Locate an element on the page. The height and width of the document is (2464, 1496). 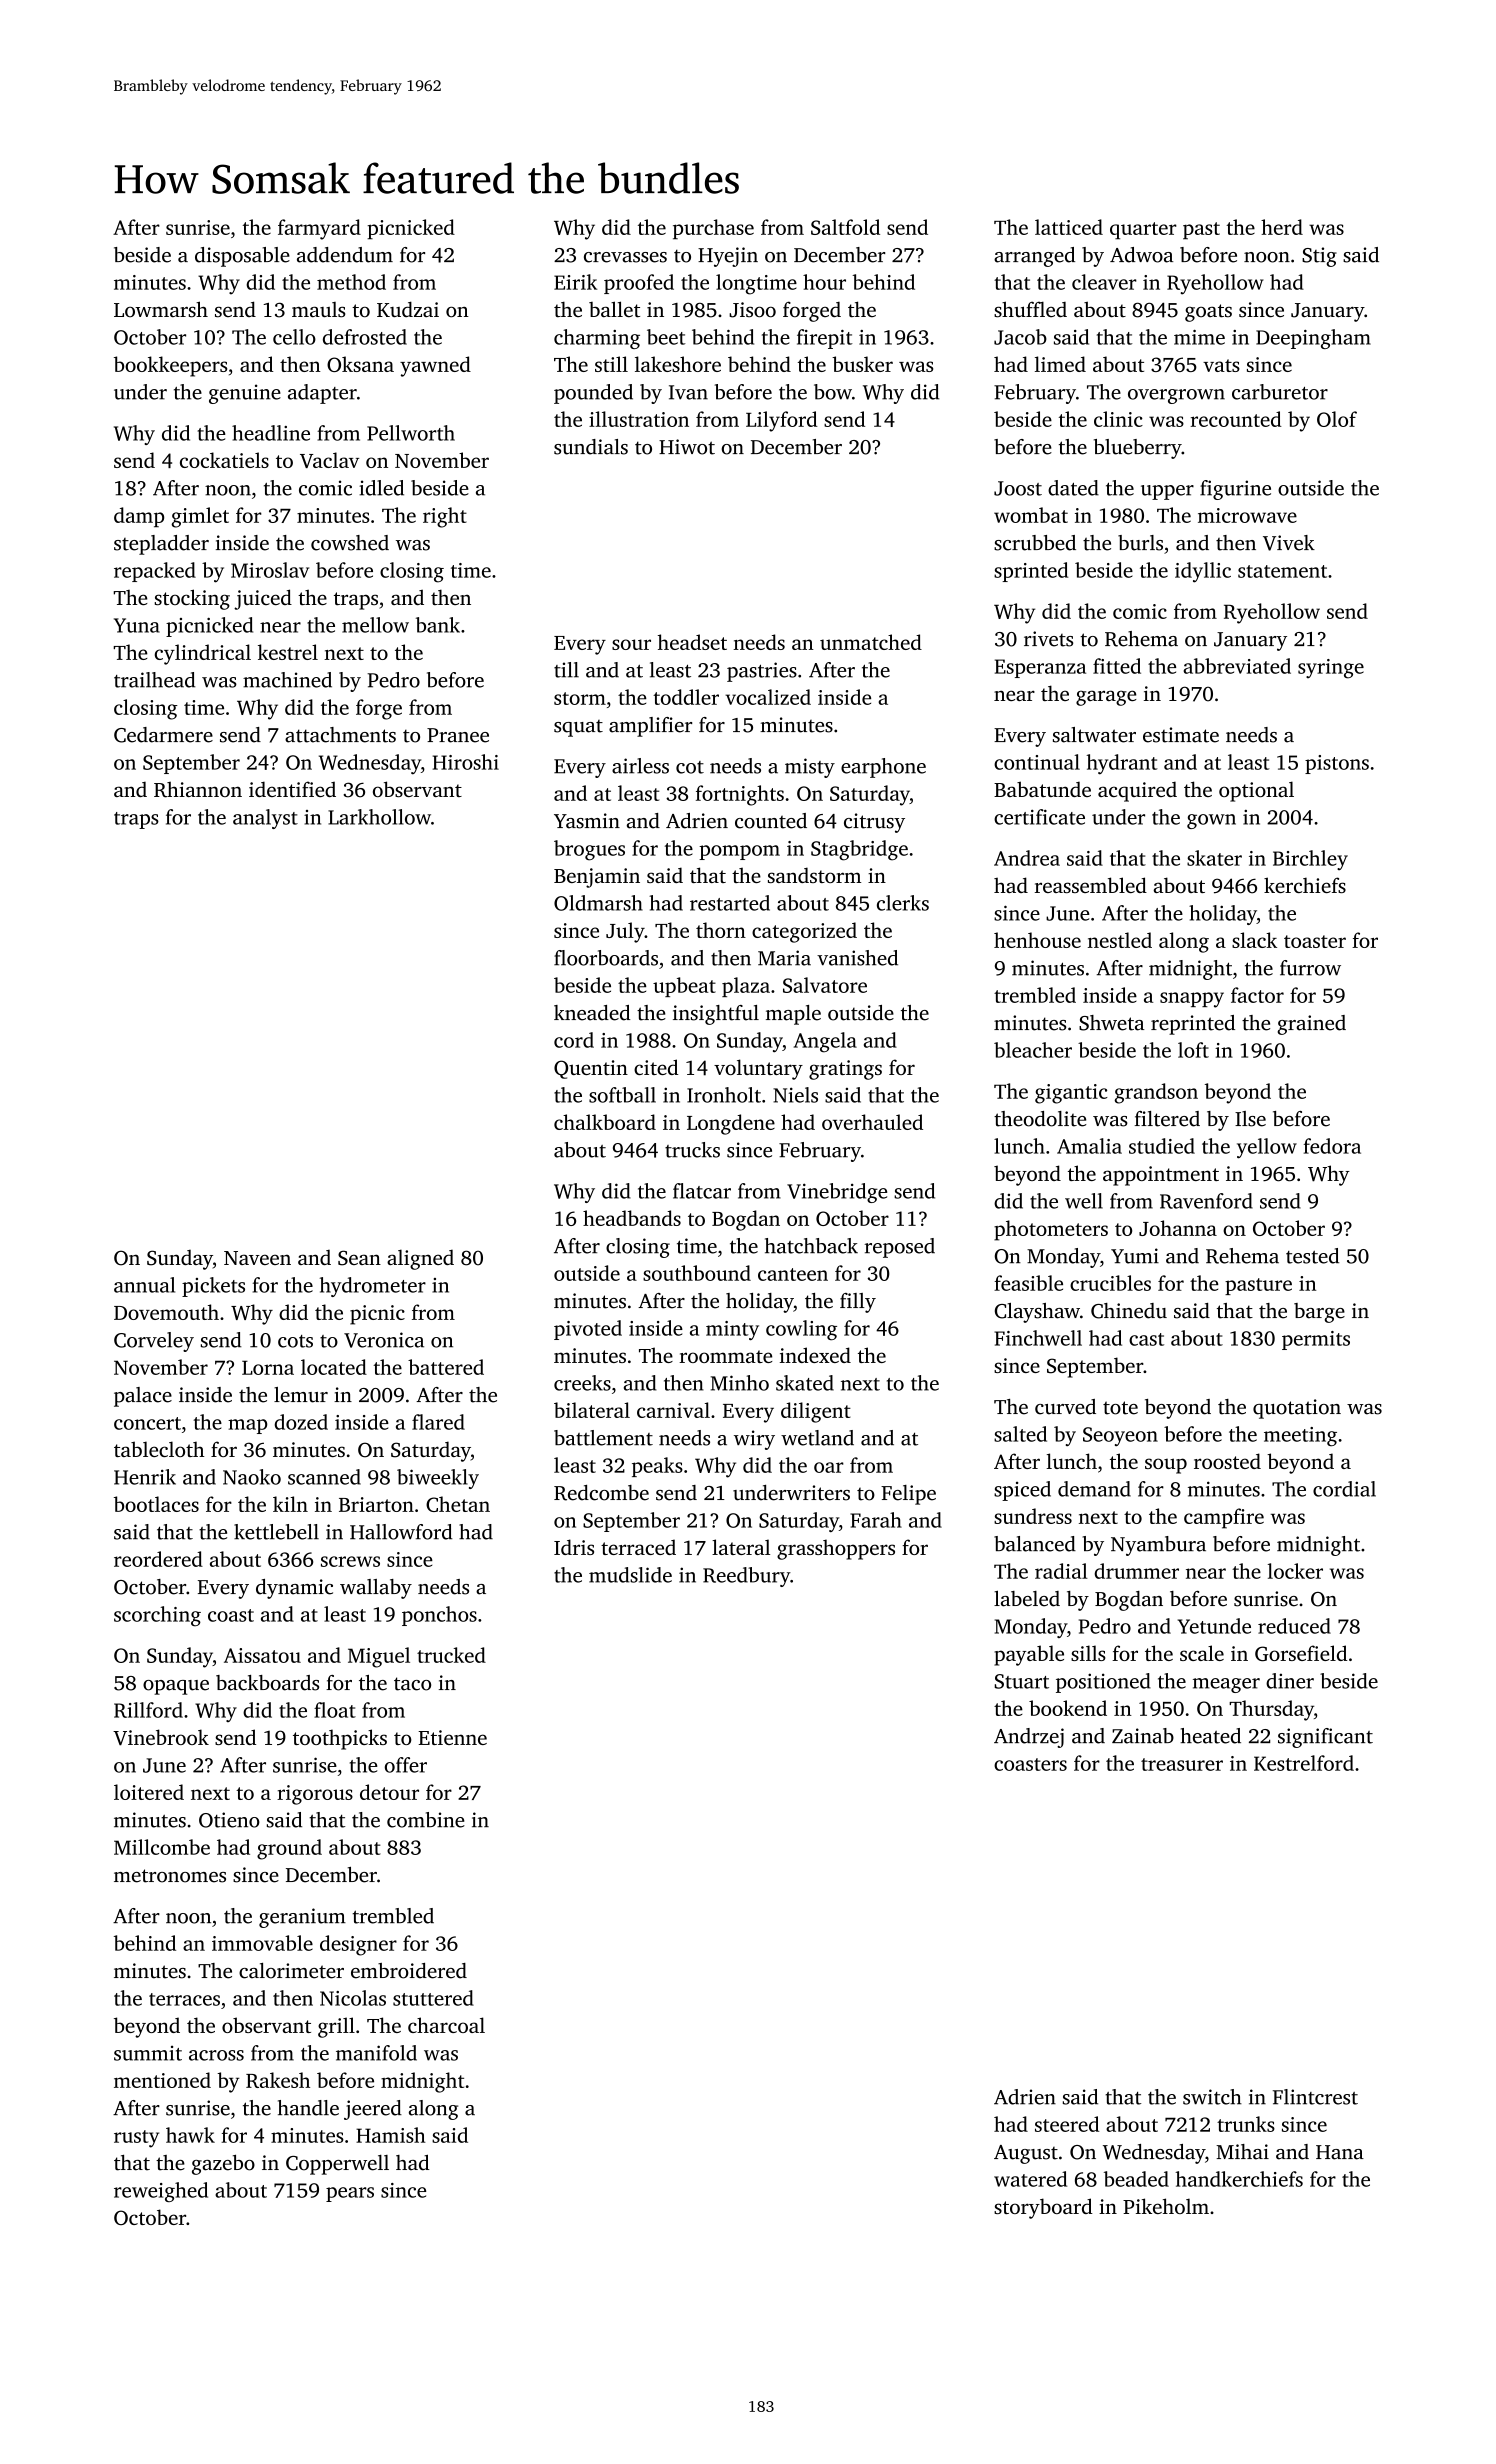
bootlaces is located at coordinates (156, 1504).
